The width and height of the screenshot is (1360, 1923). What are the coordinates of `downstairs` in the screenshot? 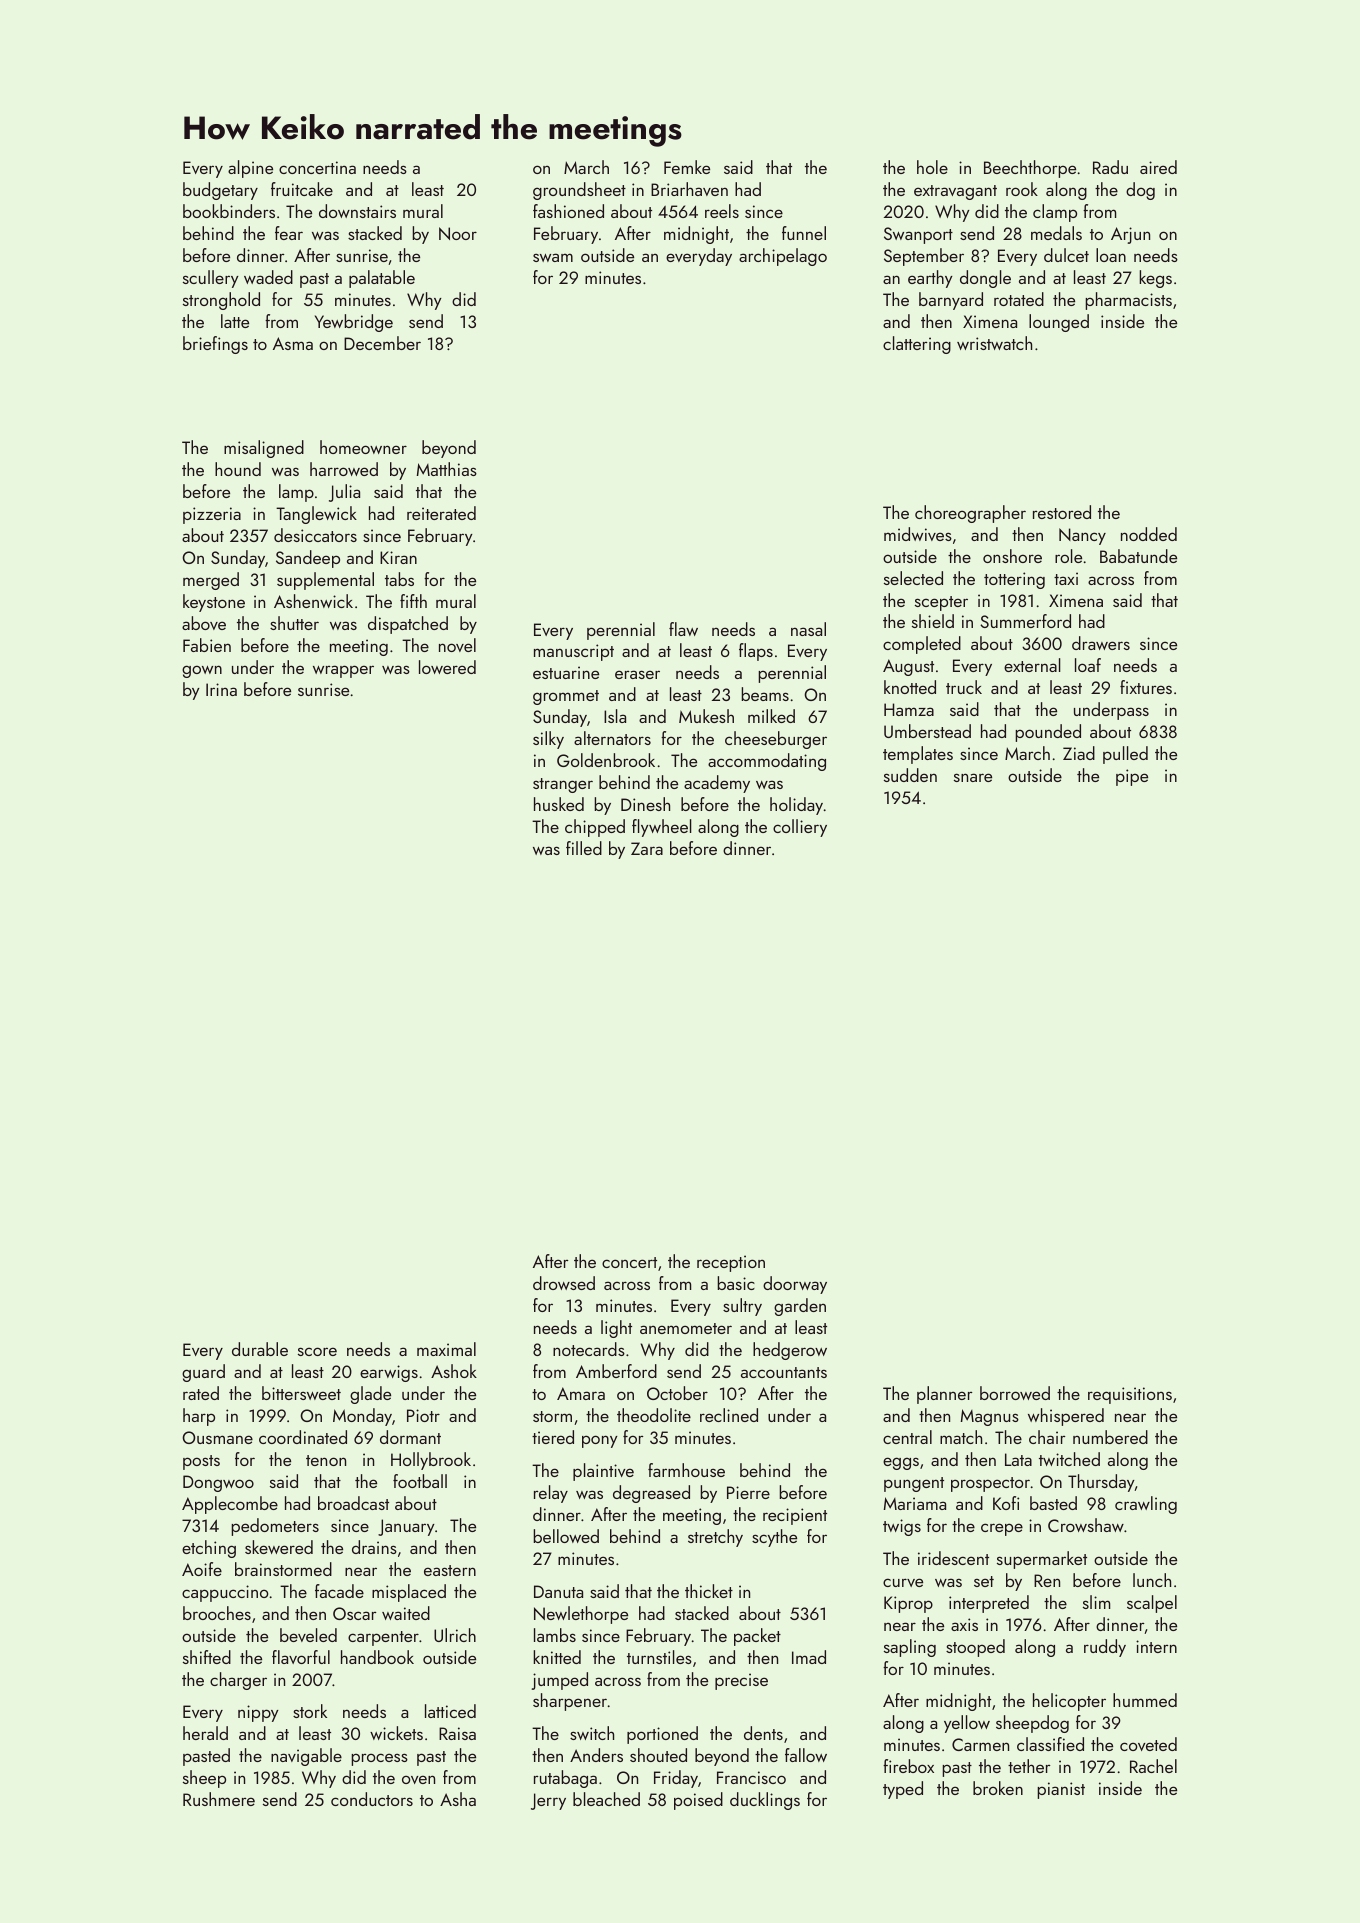 It's located at (357, 211).
